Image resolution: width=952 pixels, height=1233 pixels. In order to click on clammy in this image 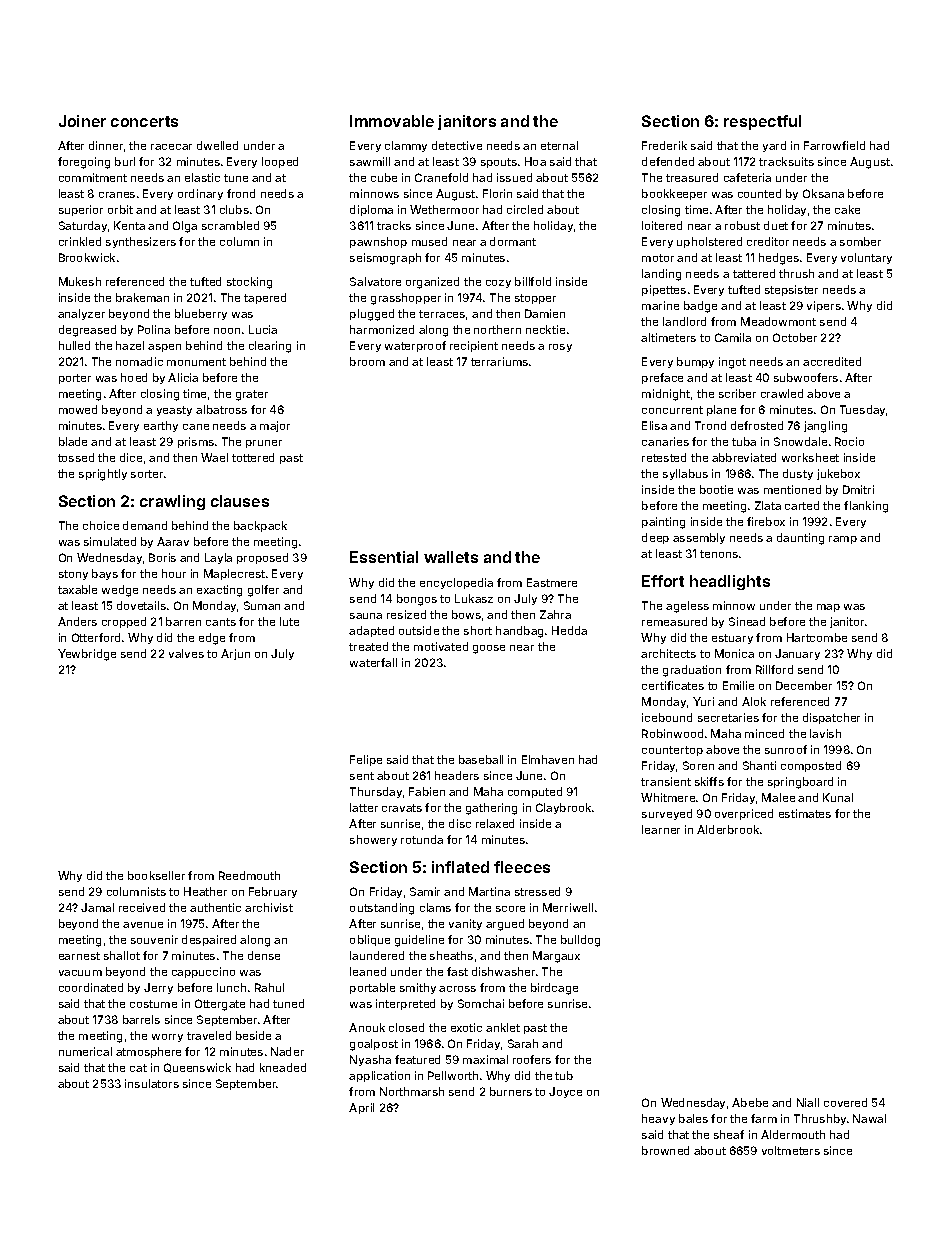, I will do `click(406, 146)`.
